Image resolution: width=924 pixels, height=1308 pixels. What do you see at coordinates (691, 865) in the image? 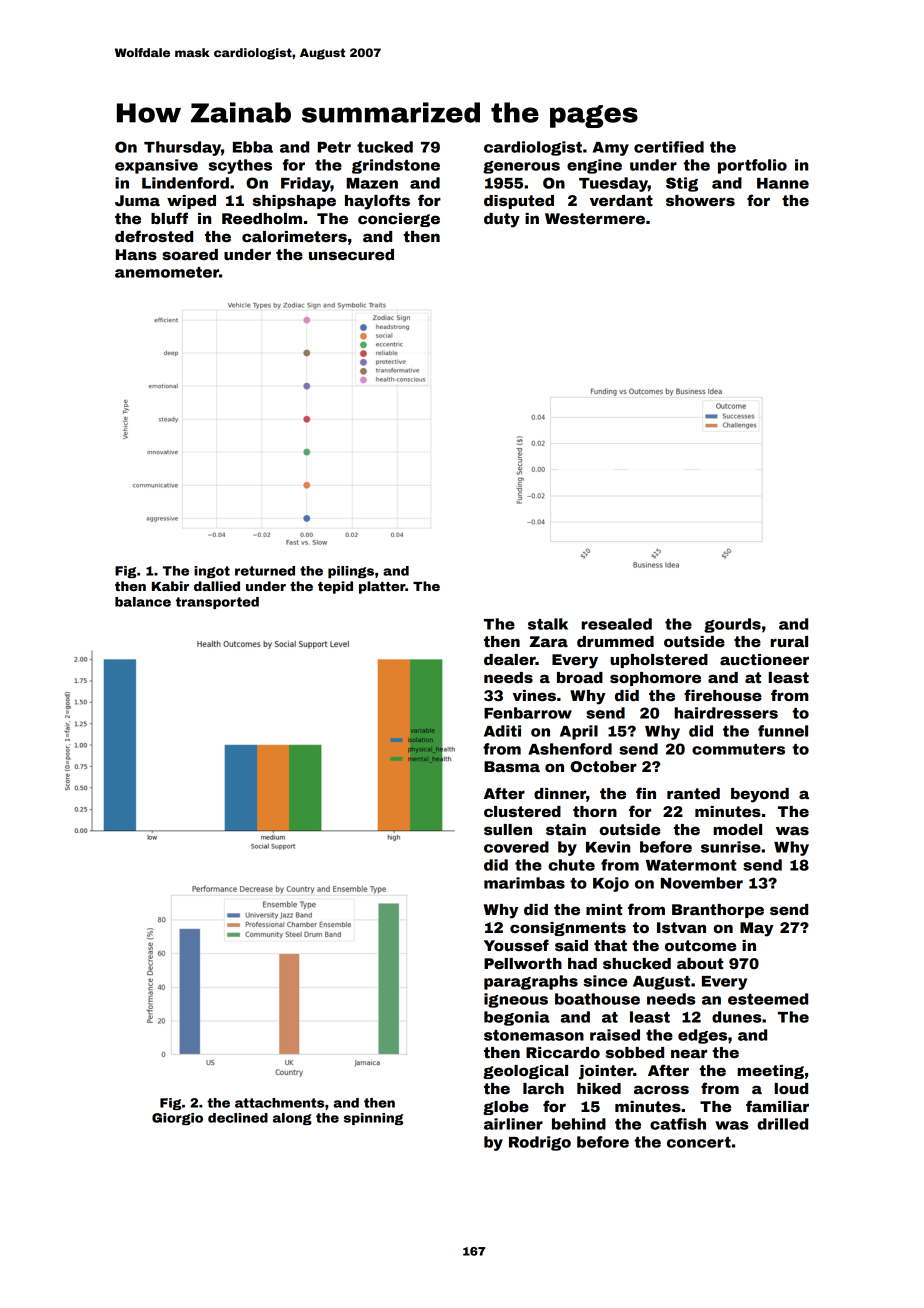
I see `Watermont` at bounding box center [691, 865].
